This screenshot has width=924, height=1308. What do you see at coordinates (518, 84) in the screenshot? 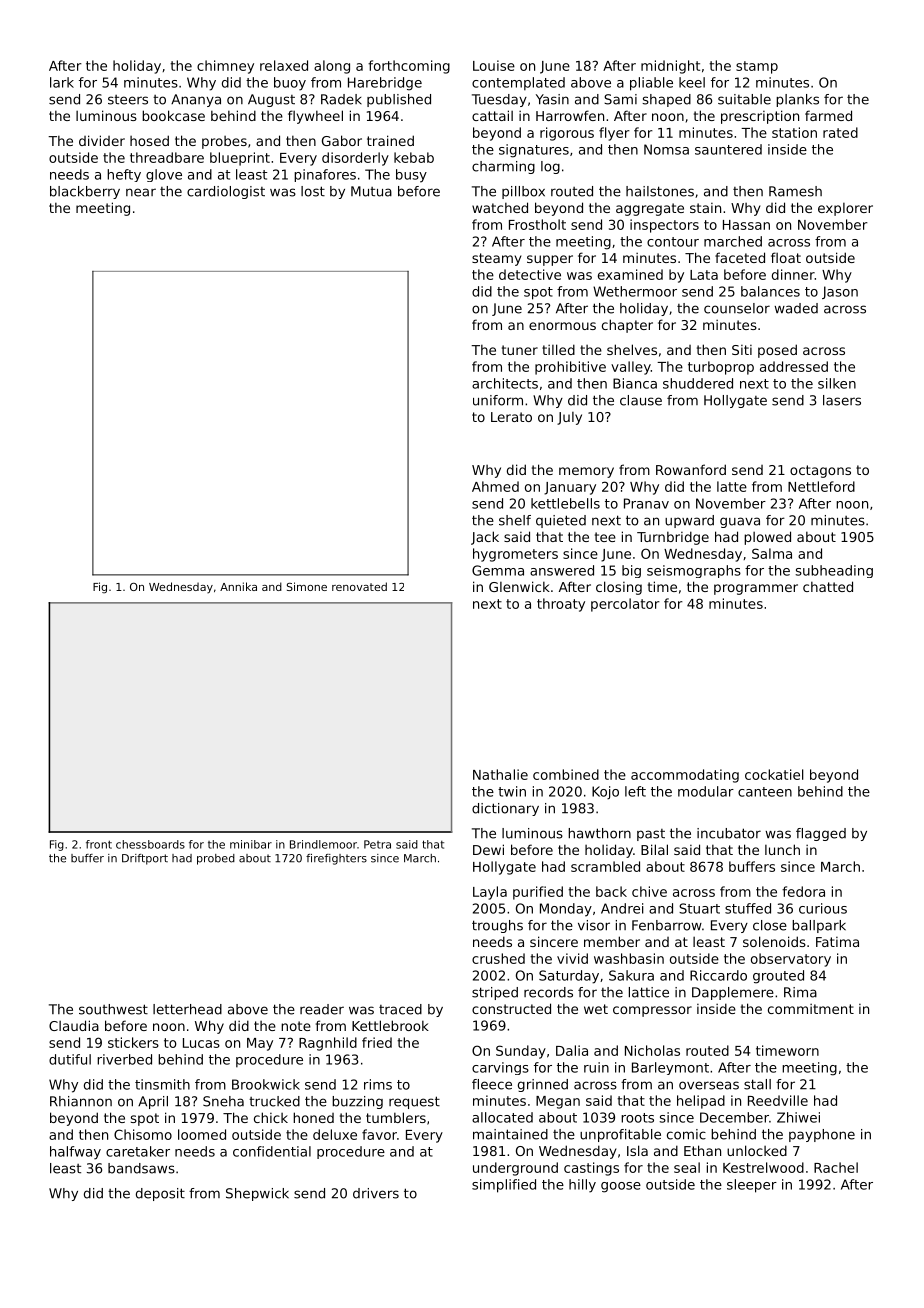
I see `contemplated` at bounding box center [518, 84].
